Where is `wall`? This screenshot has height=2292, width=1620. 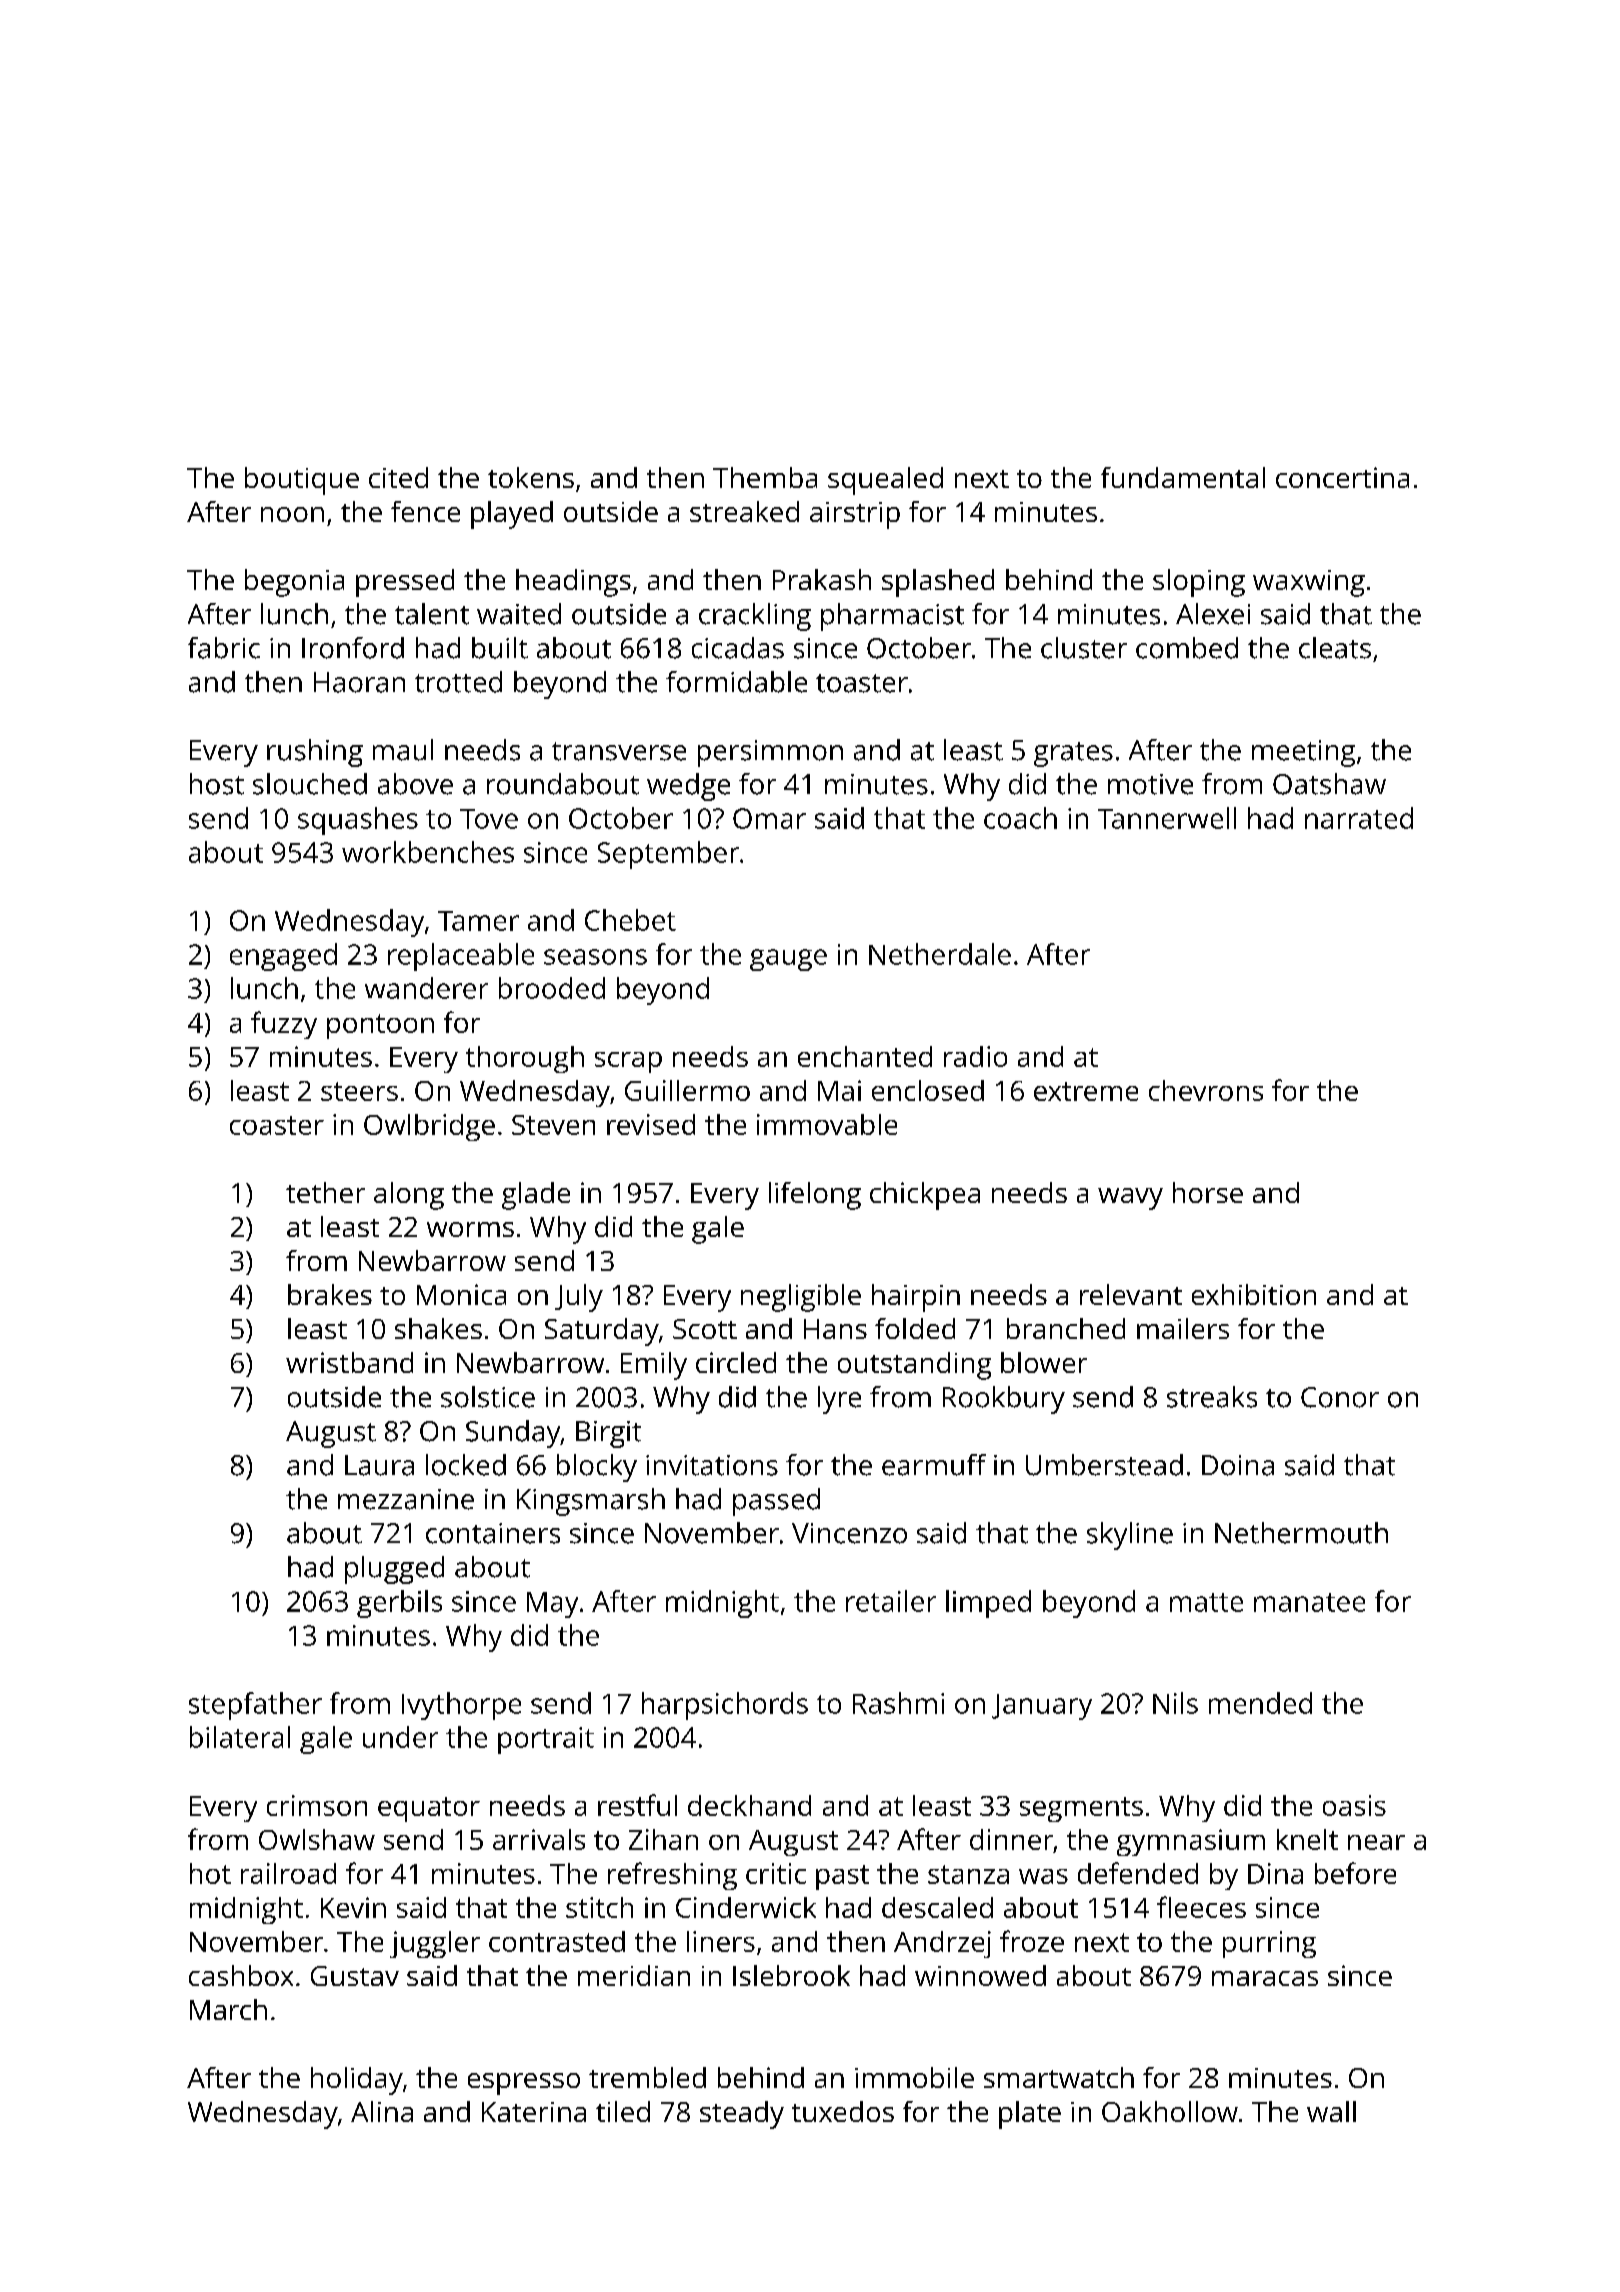 wall is located at coordinates (1331, 2111).
